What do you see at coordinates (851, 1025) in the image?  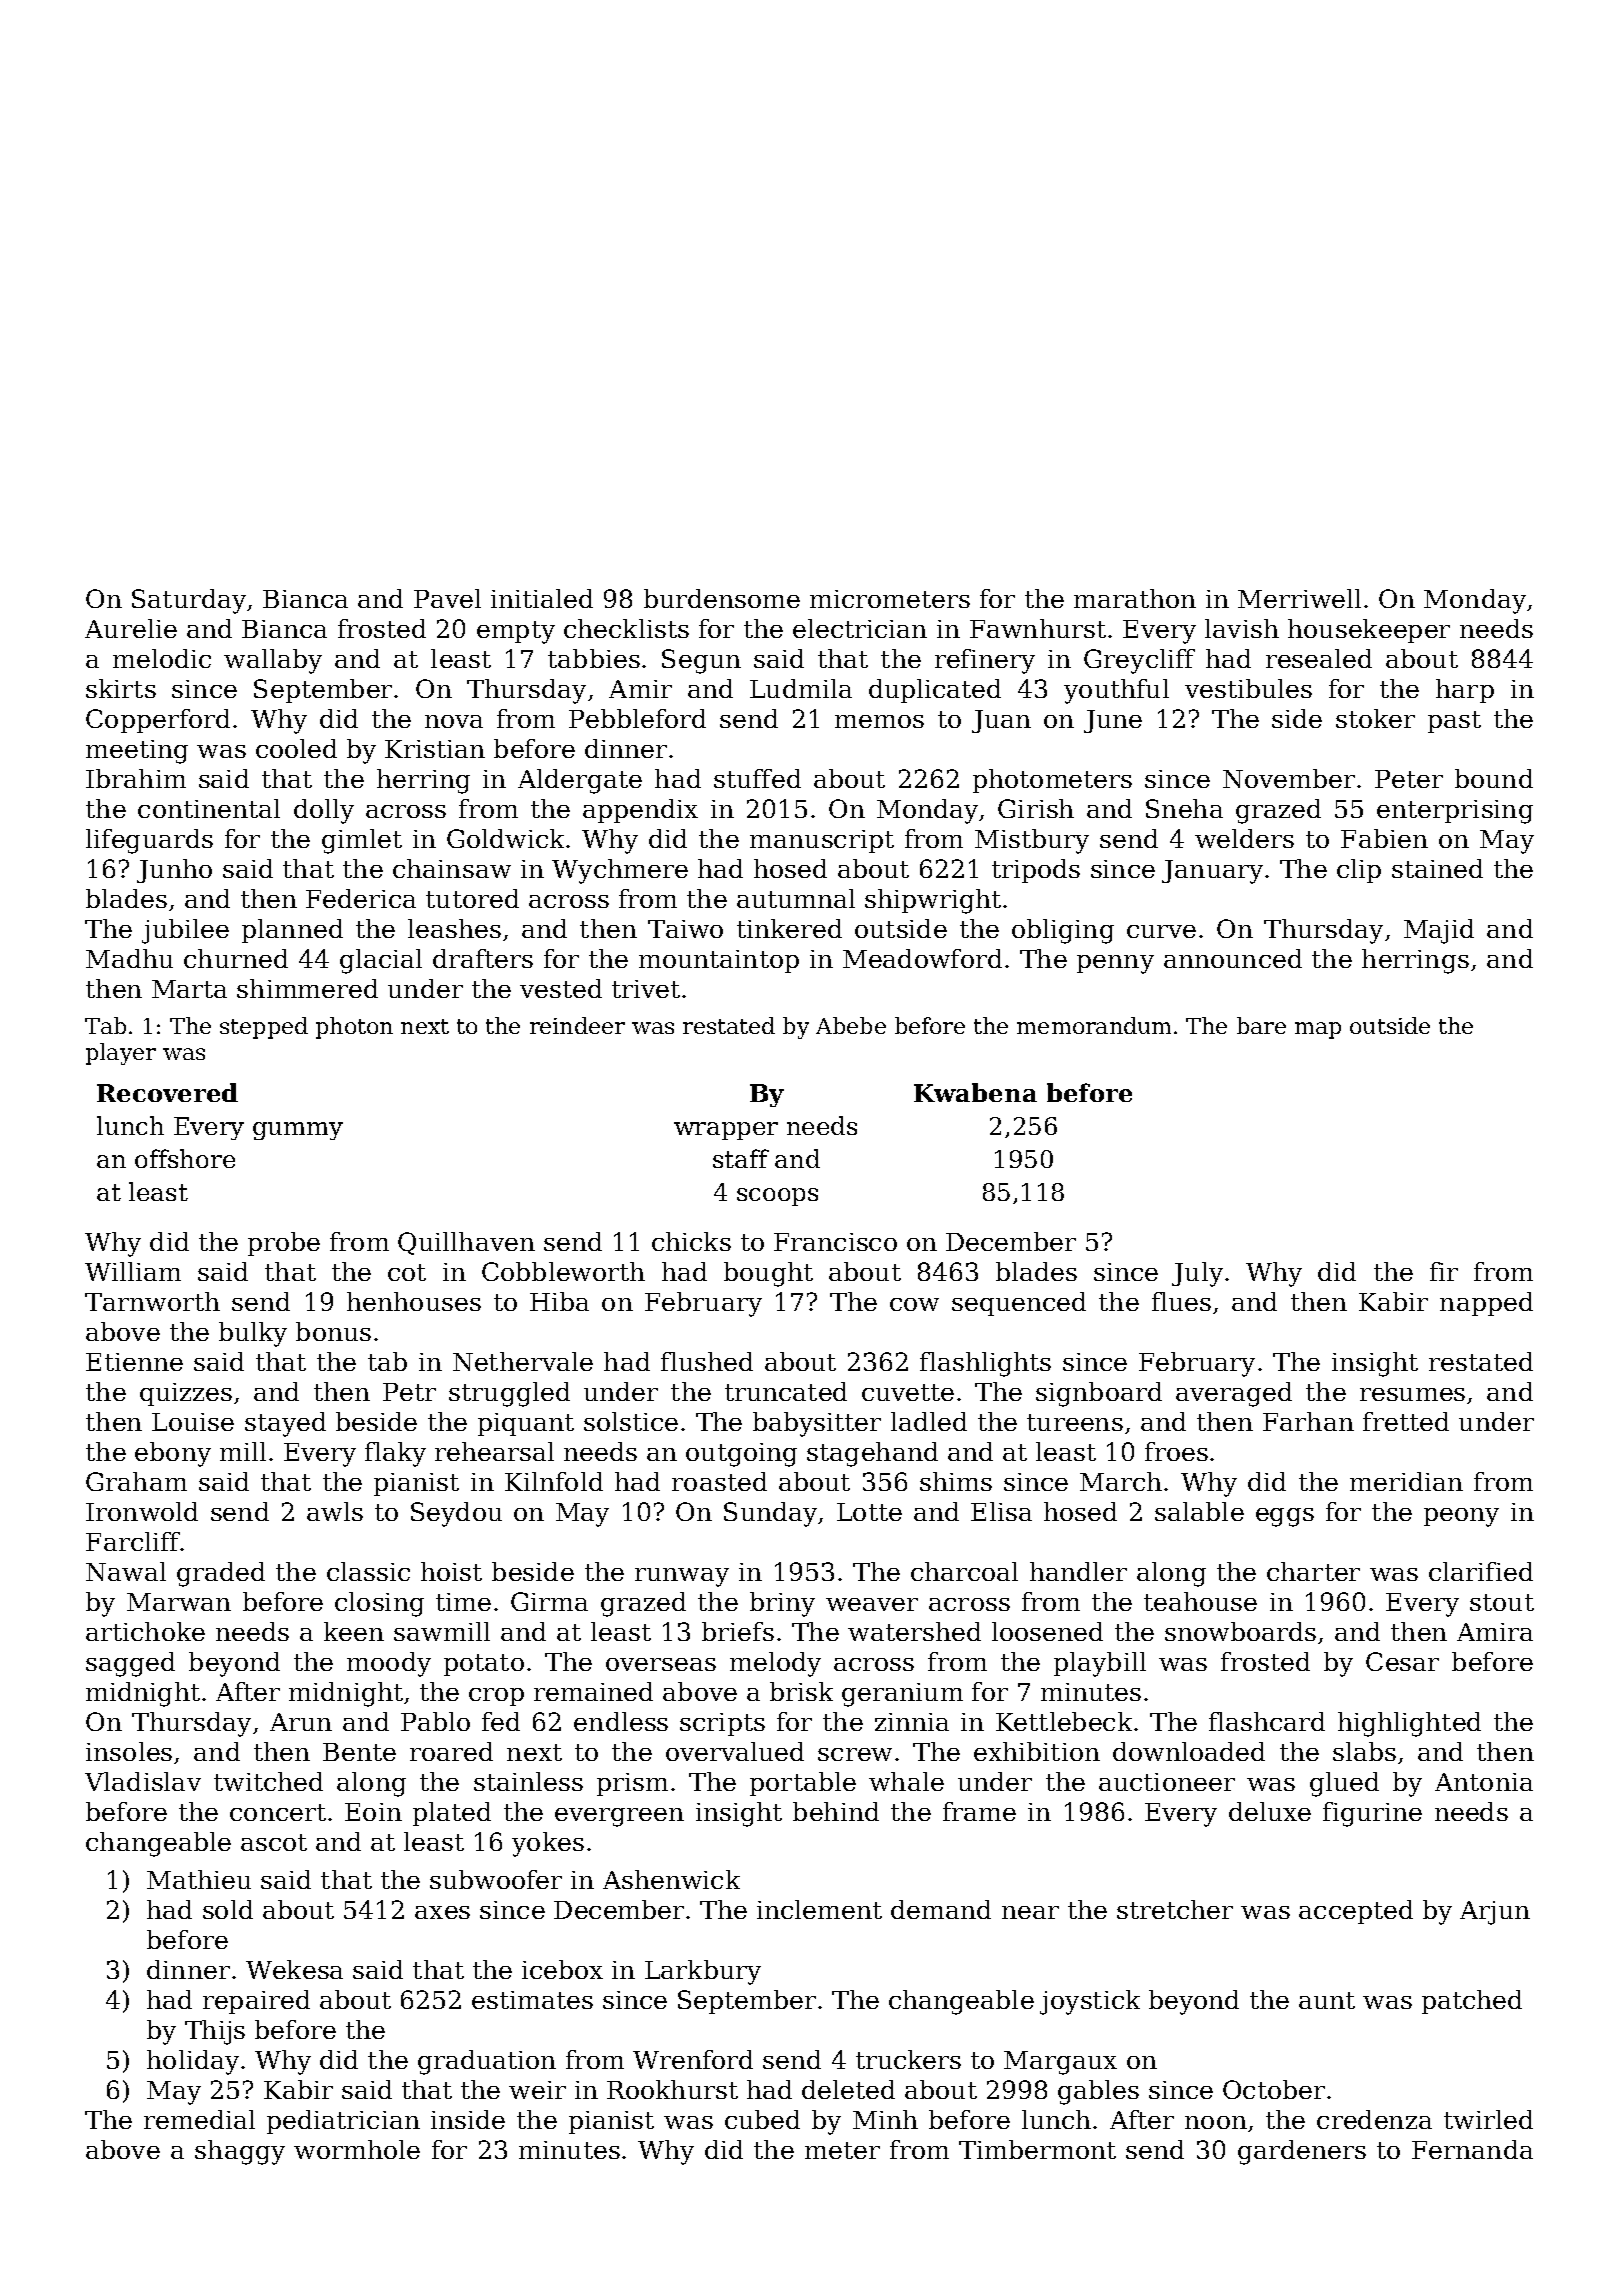 I see `Abebe` at bounding box center [851, 1025].
